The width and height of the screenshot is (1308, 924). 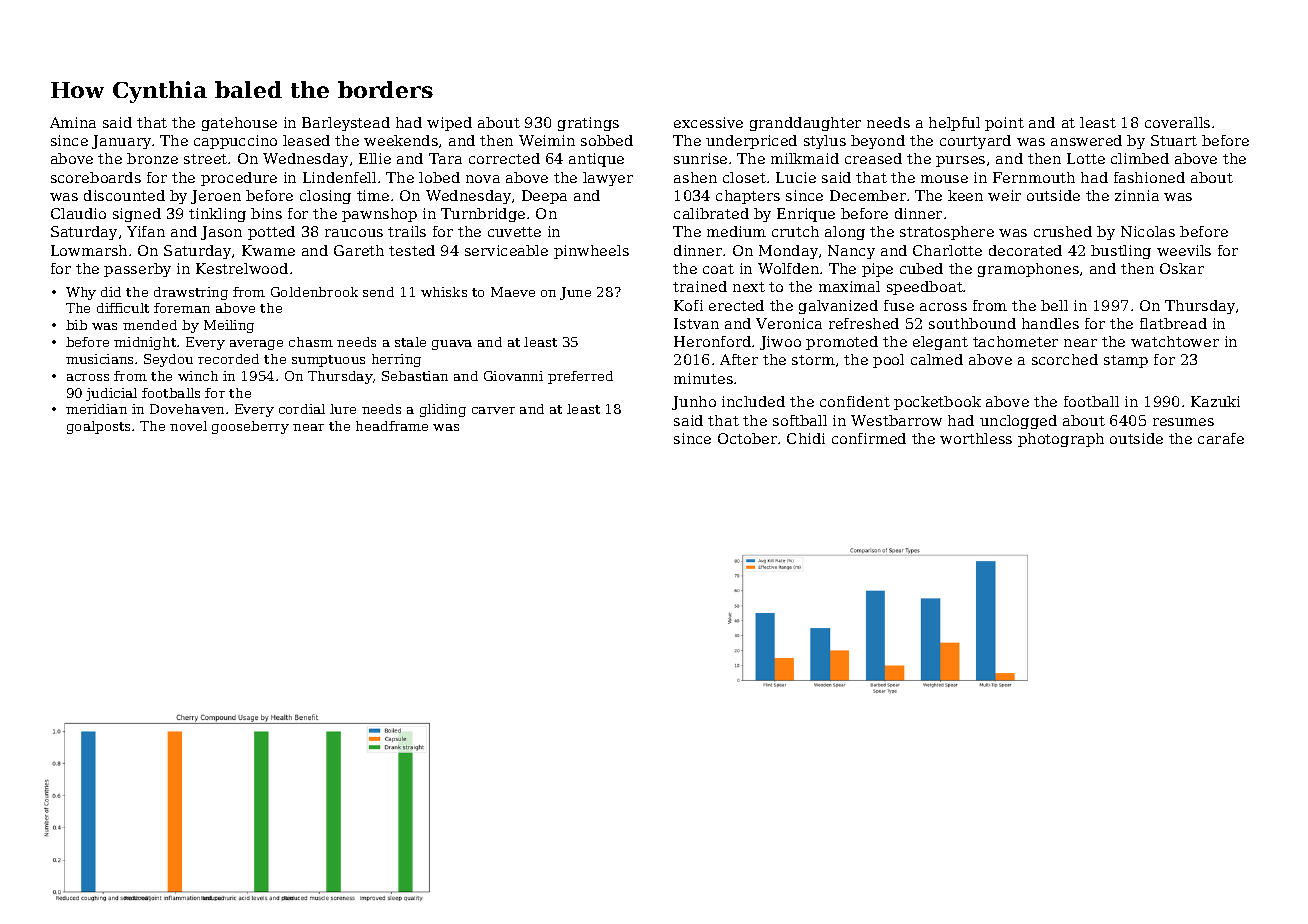 I want to click on lawyer, so click(x=608, y=179).
